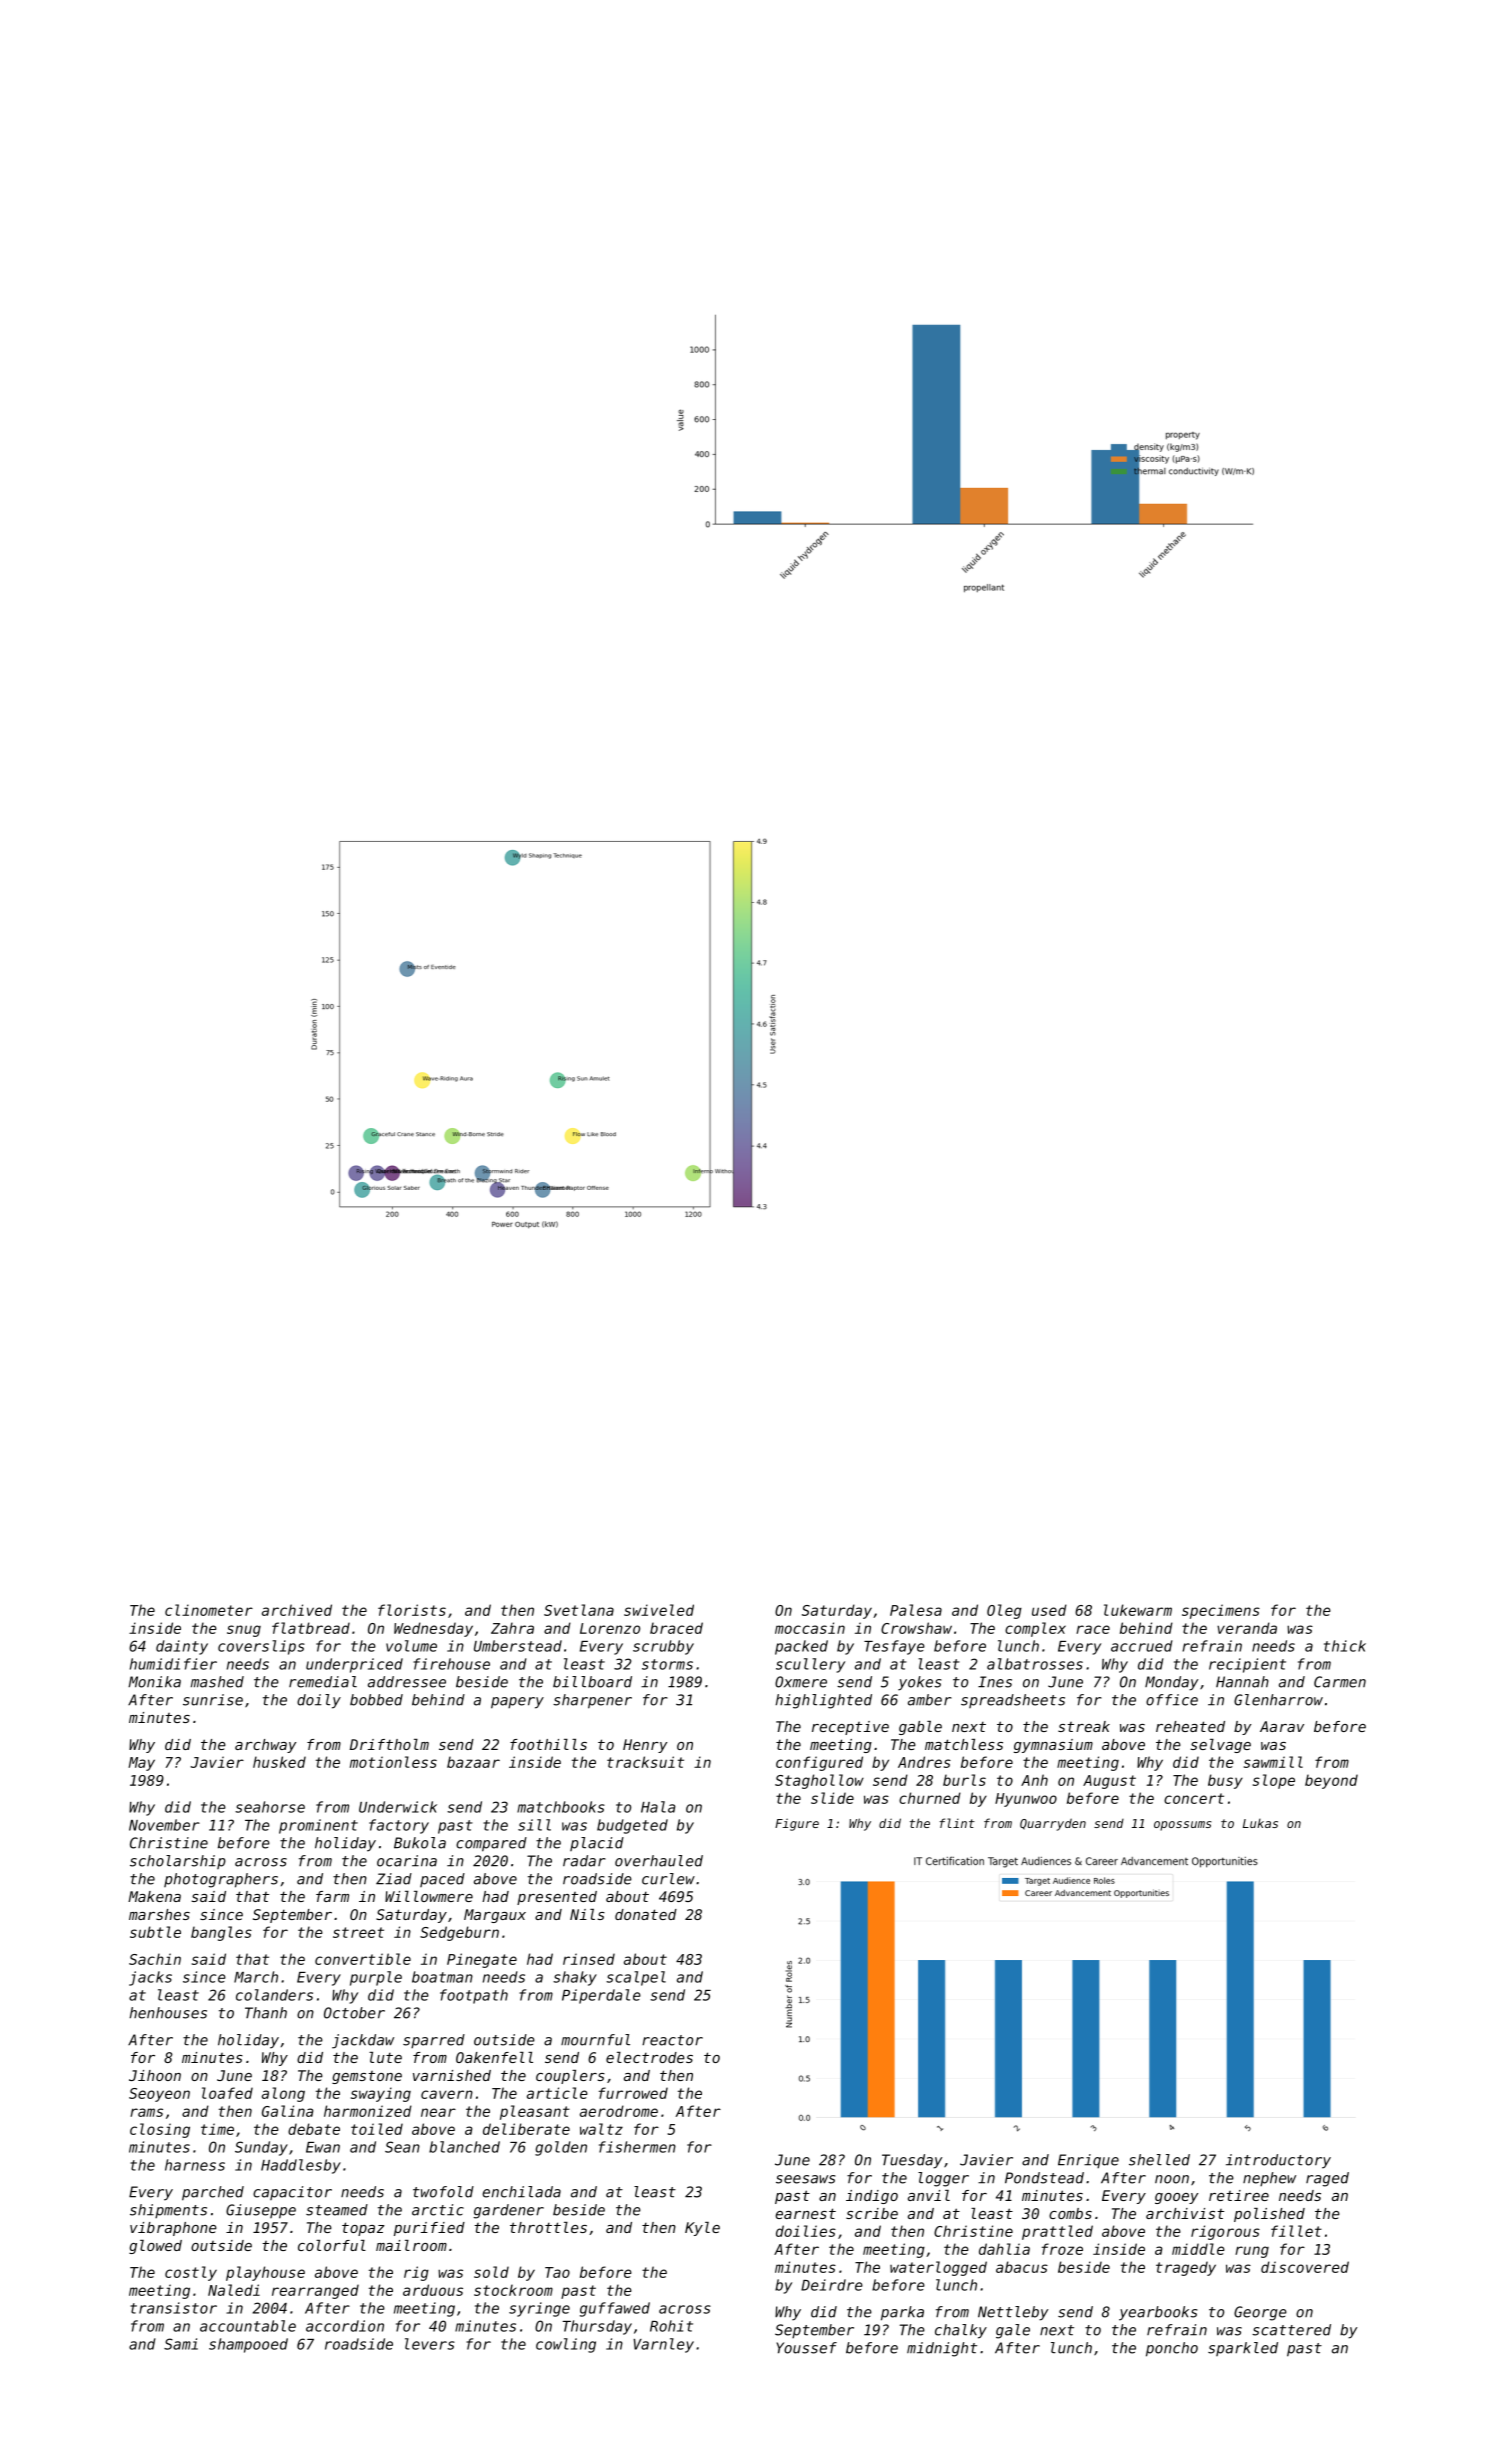 Image resolution: width=1496 pixels, height=2464 pixels. Describe the element at coordinates (805, 2179) in the document. I see `seesaws` at that location.
